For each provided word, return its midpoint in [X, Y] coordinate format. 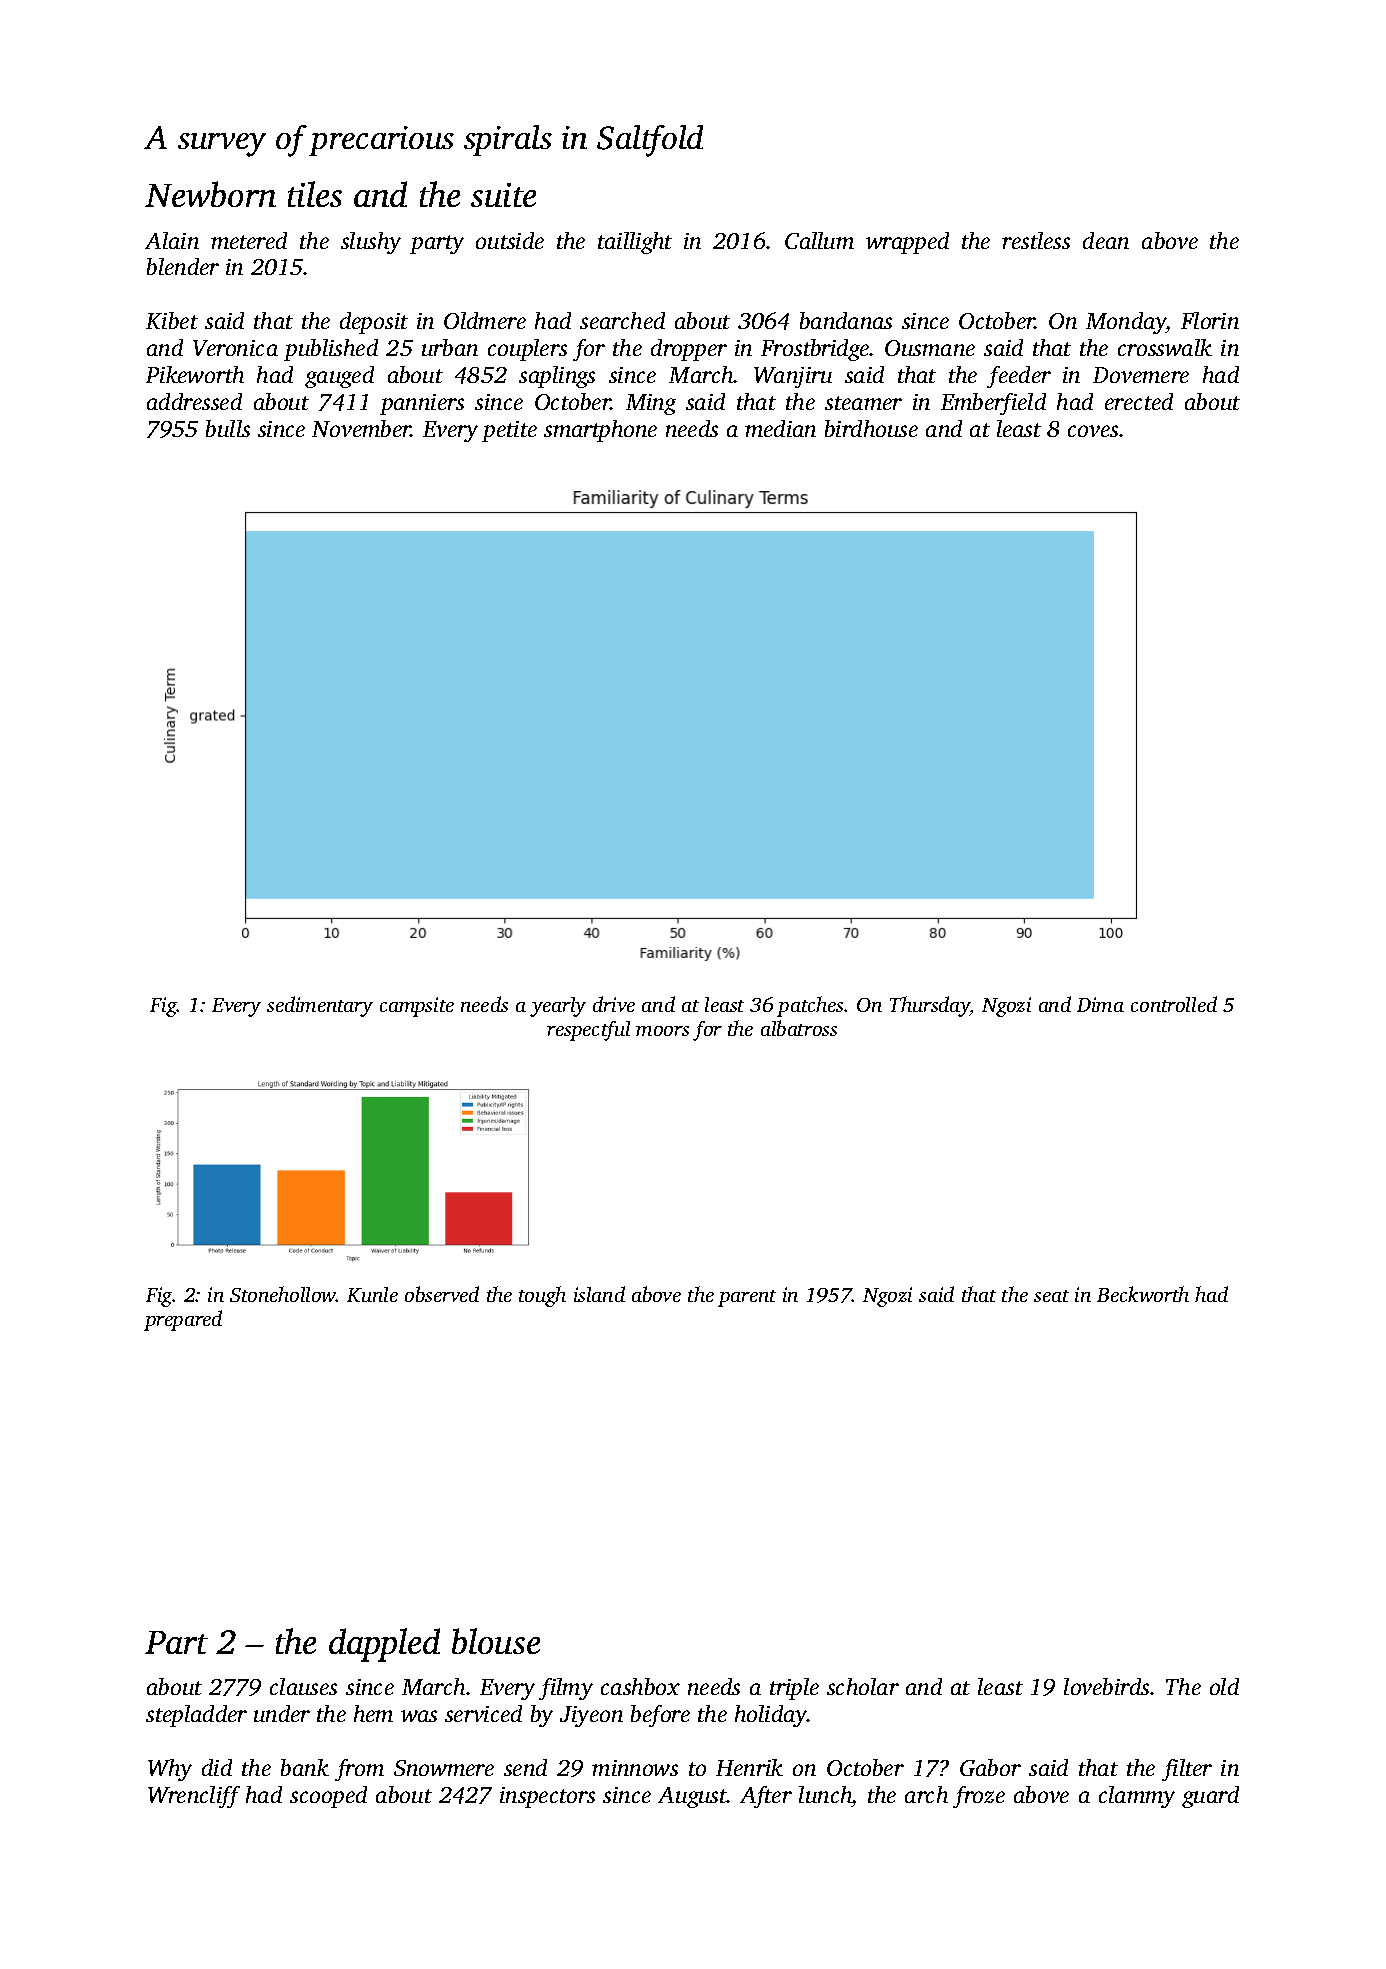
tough [542, 1296]
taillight [635, 243]
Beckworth [1143, 1294]
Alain [172, 240]
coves [1093, 431]
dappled [384, 1645]
